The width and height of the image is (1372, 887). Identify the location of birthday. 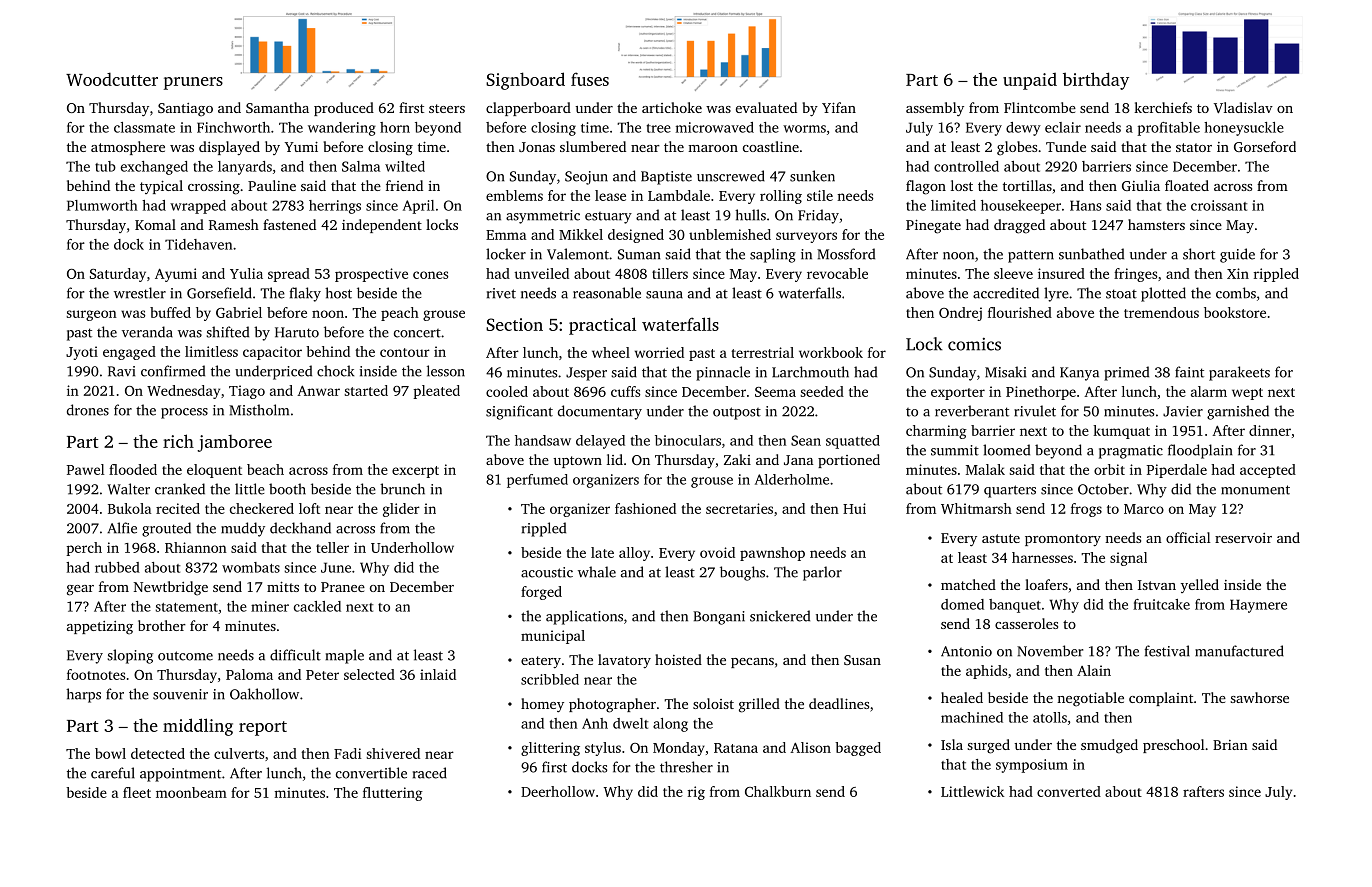
(1096, 81).
